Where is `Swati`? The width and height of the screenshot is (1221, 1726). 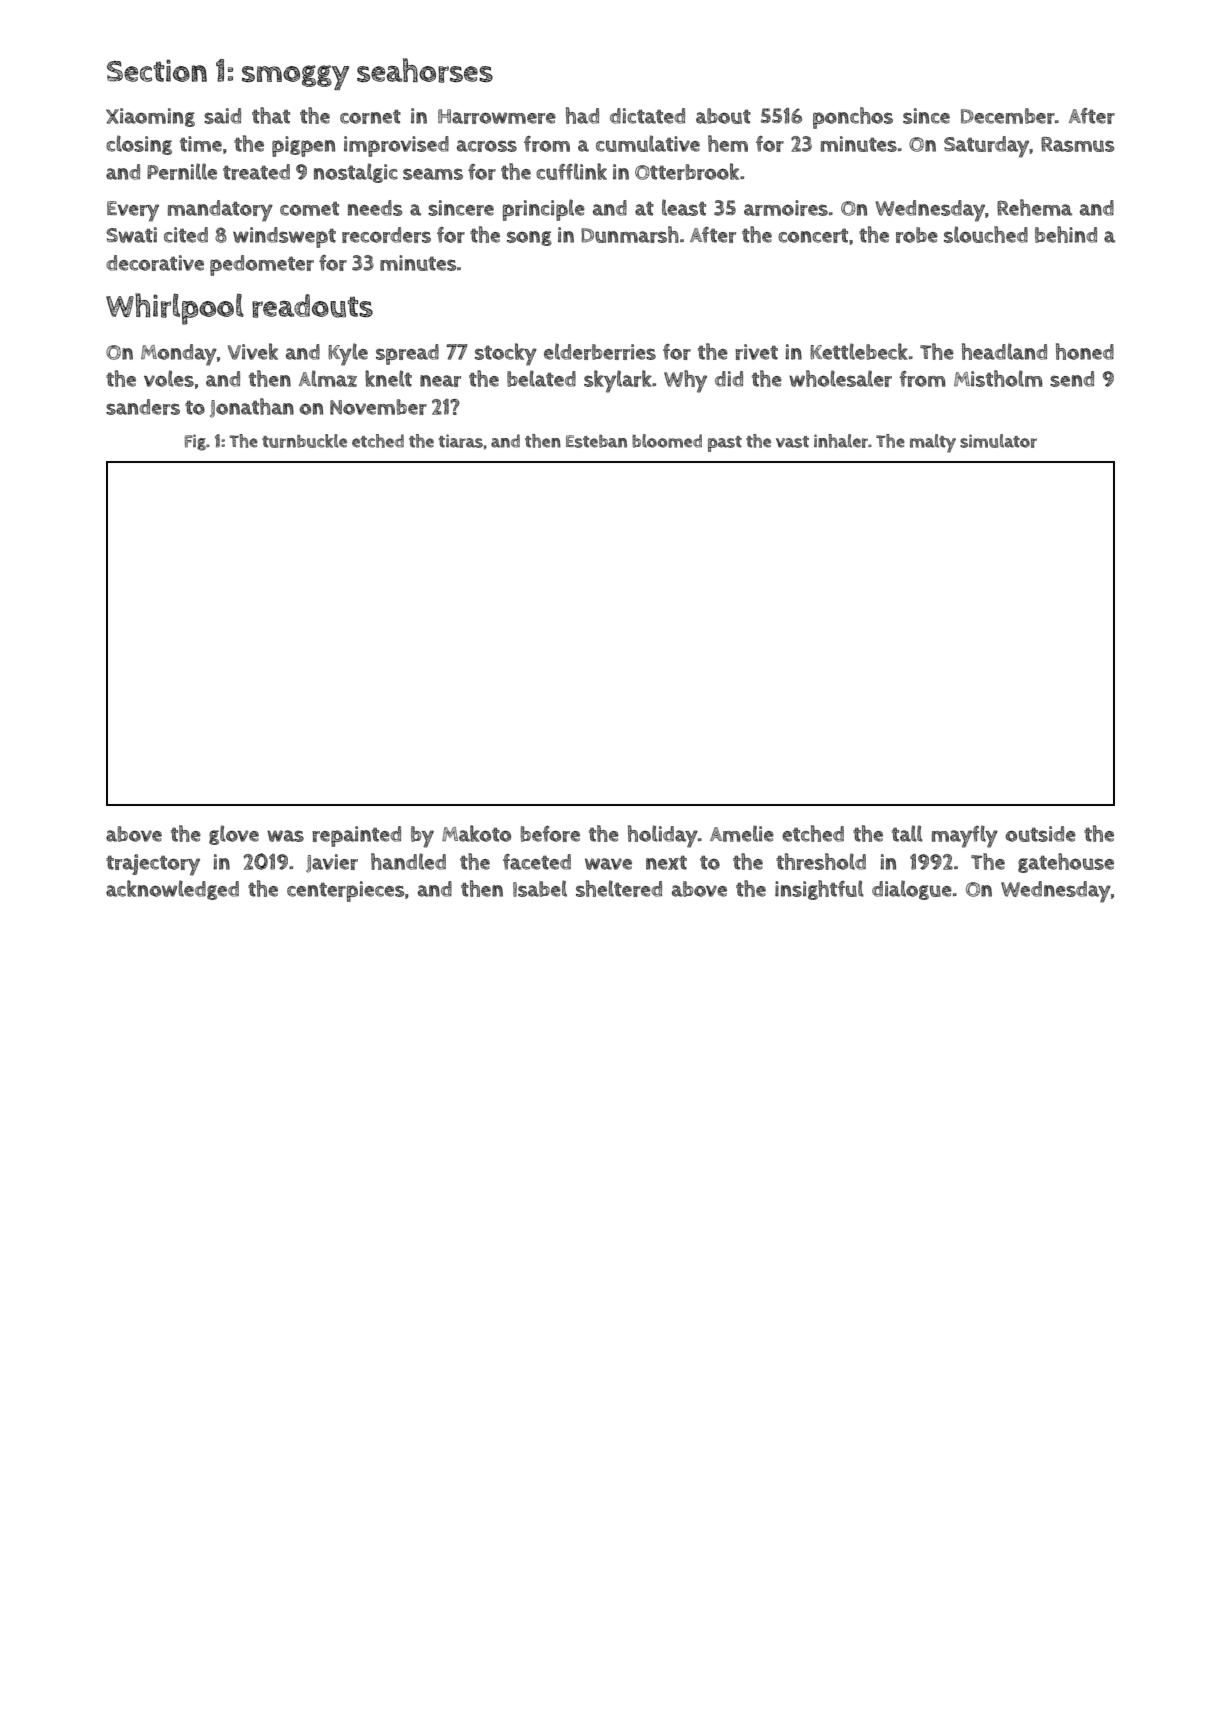 Swati is located at coordinates (131, 235).
